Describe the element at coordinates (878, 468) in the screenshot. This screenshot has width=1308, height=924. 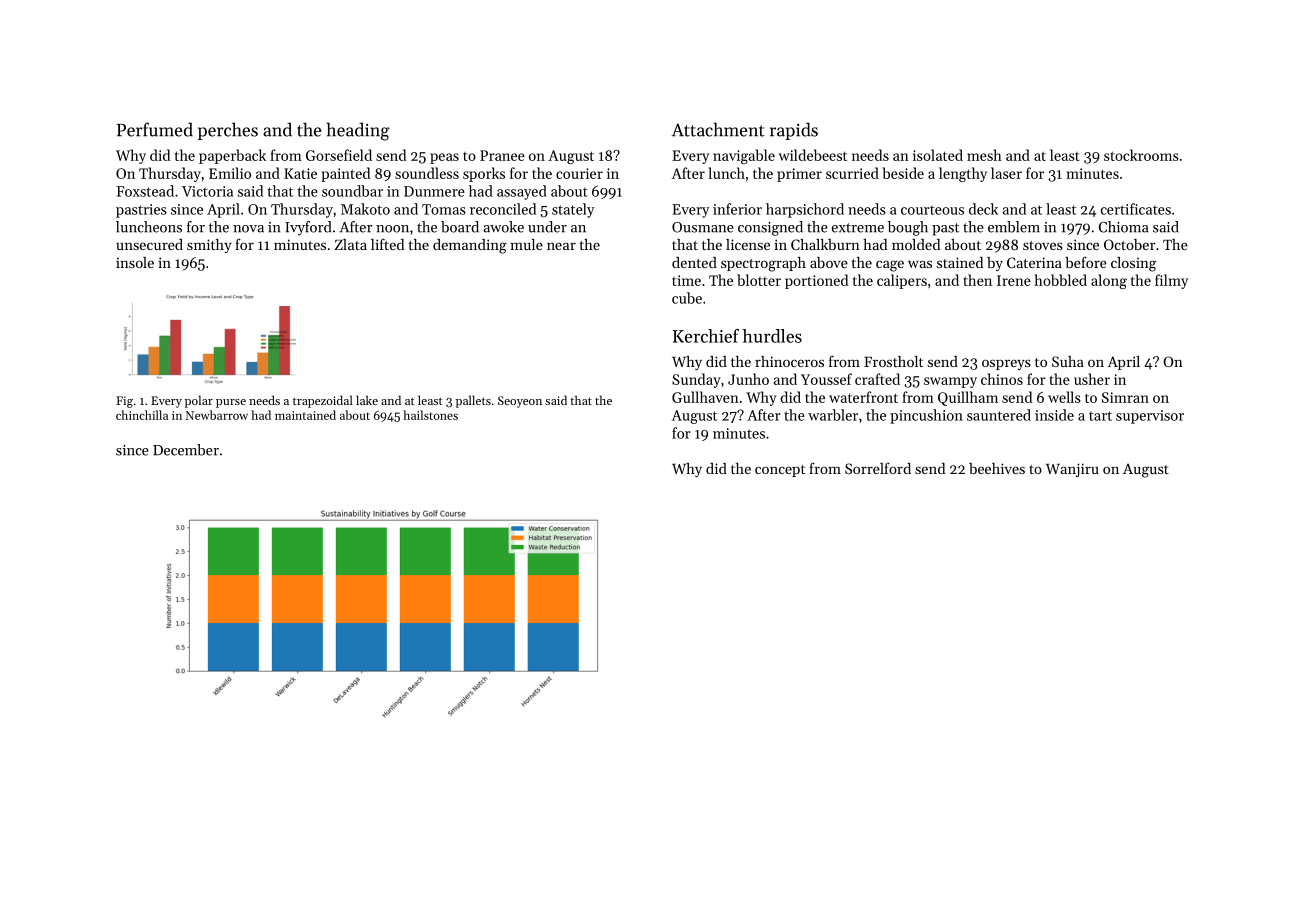
I see `Sorrelford` at that location.
